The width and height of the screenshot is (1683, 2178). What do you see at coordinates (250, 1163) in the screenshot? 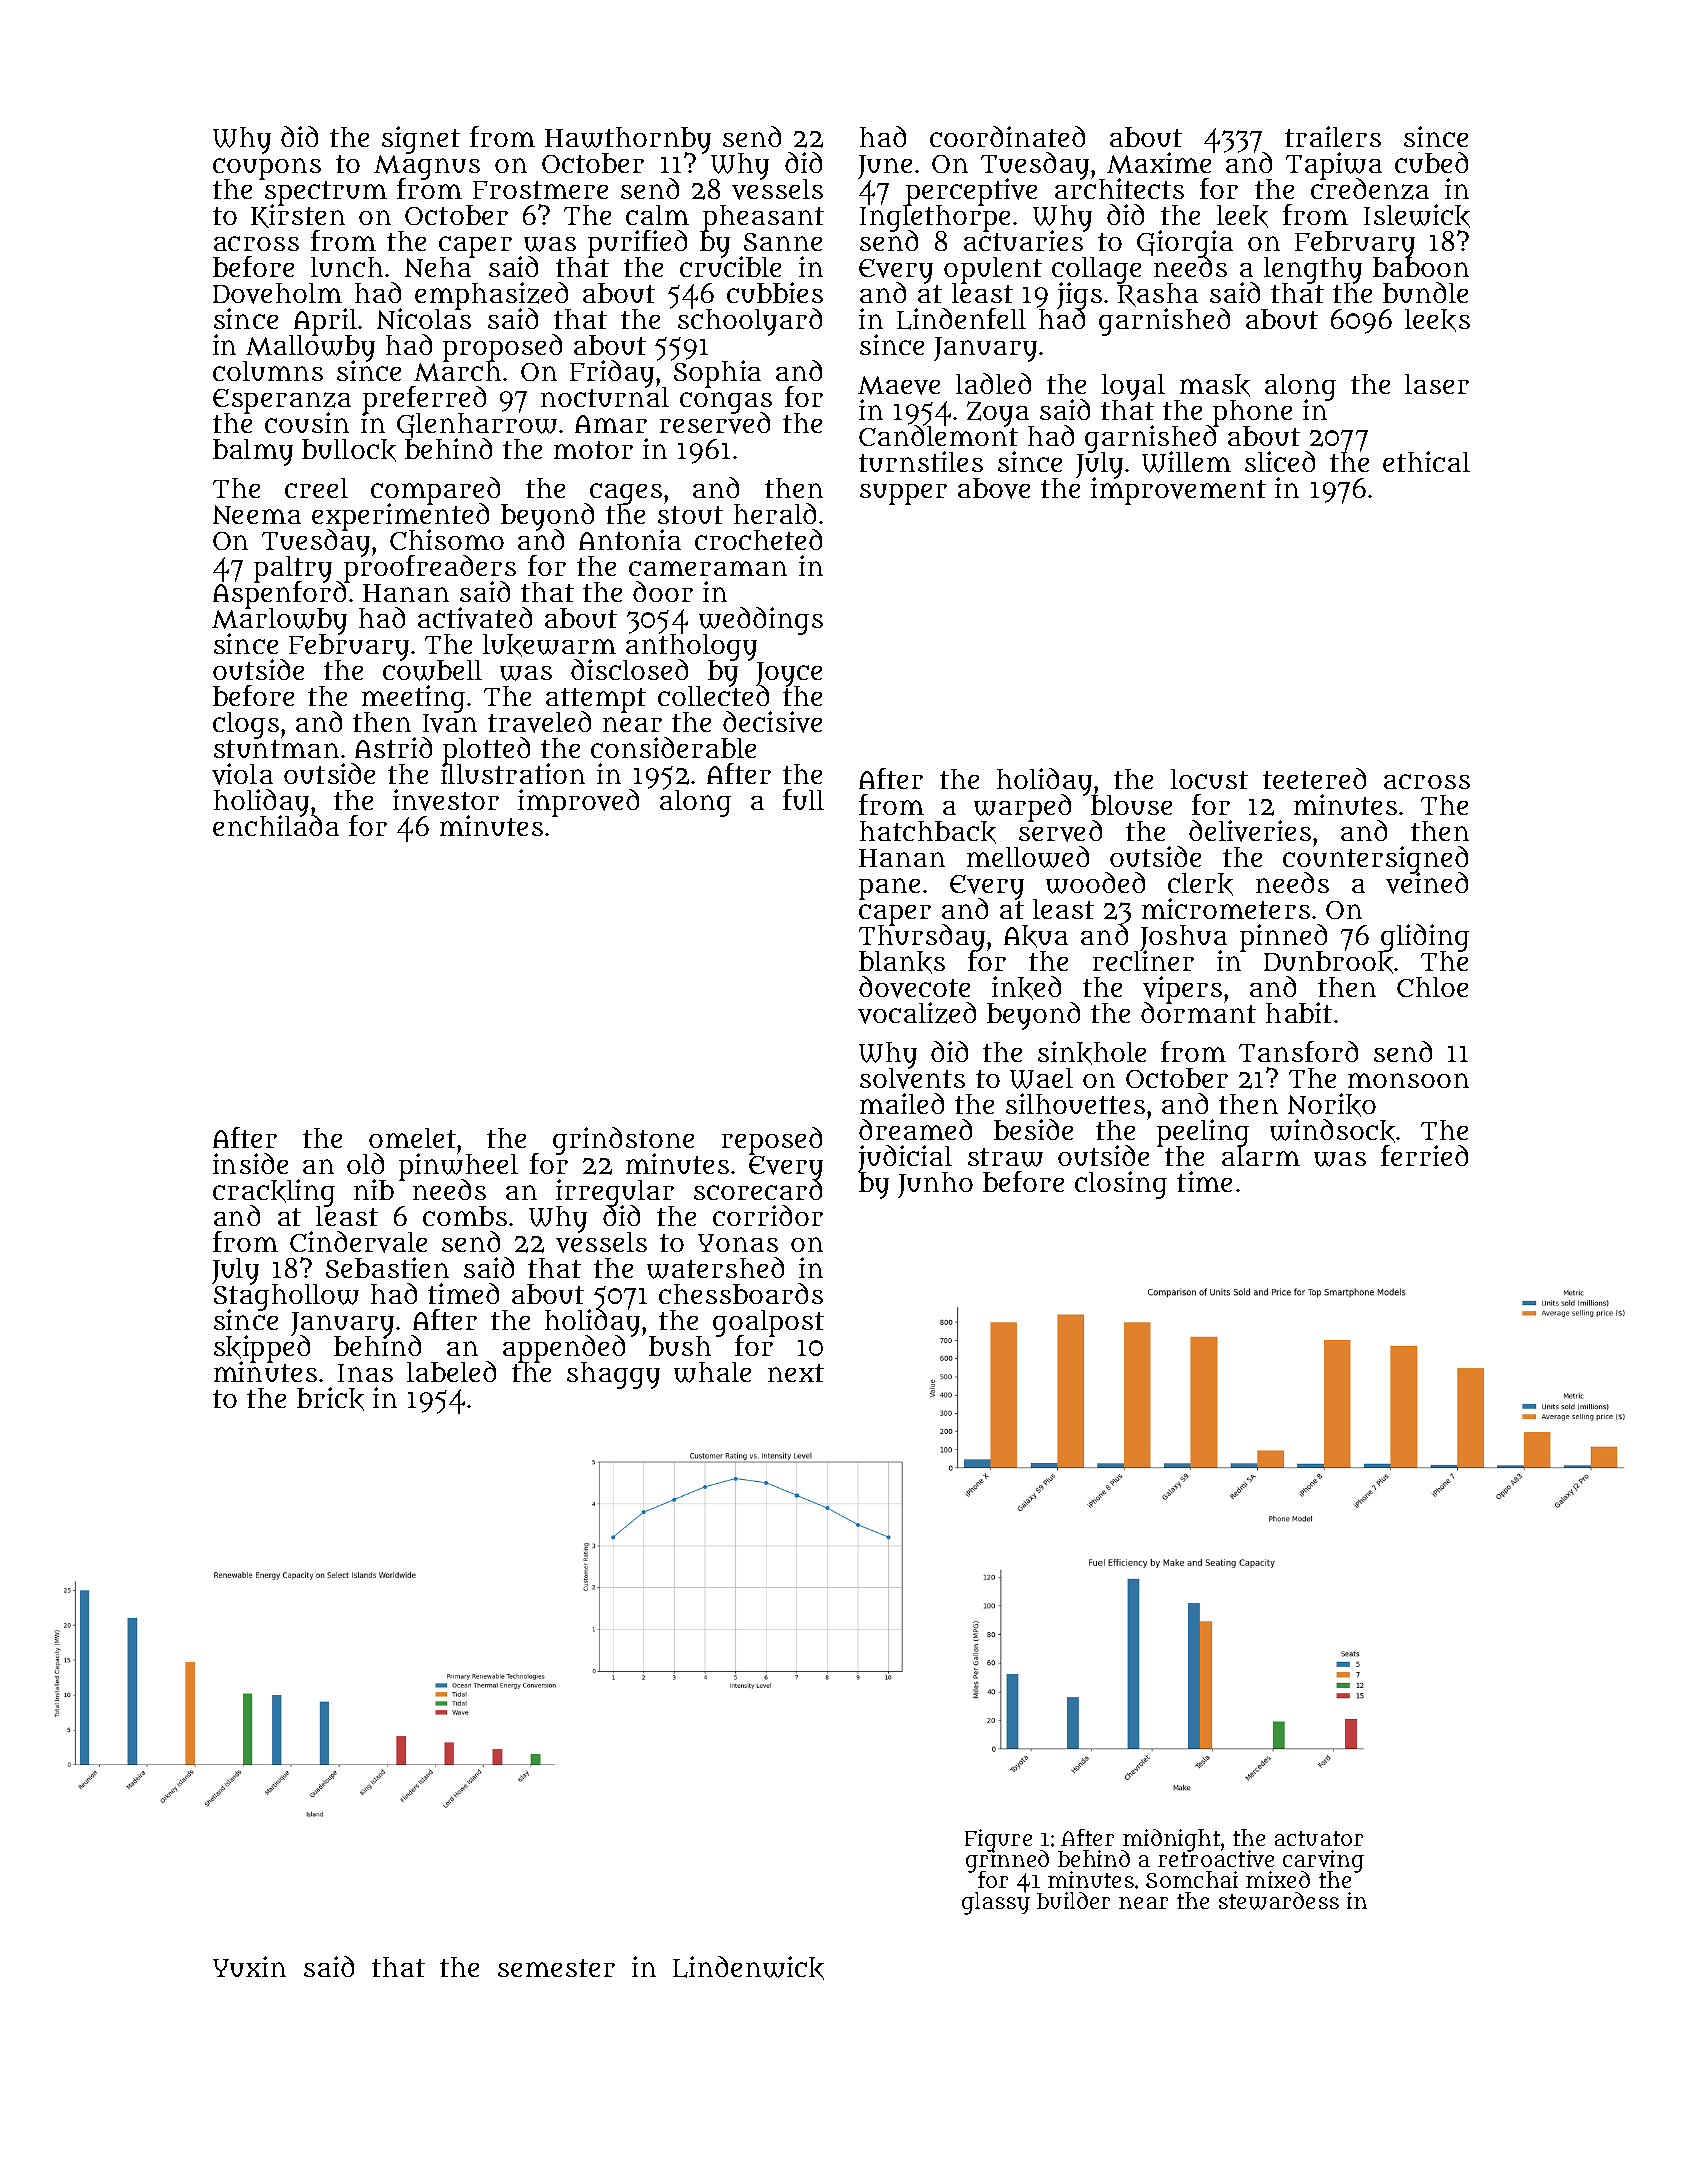
I see `inside` at bounding box center [250, 1163].
